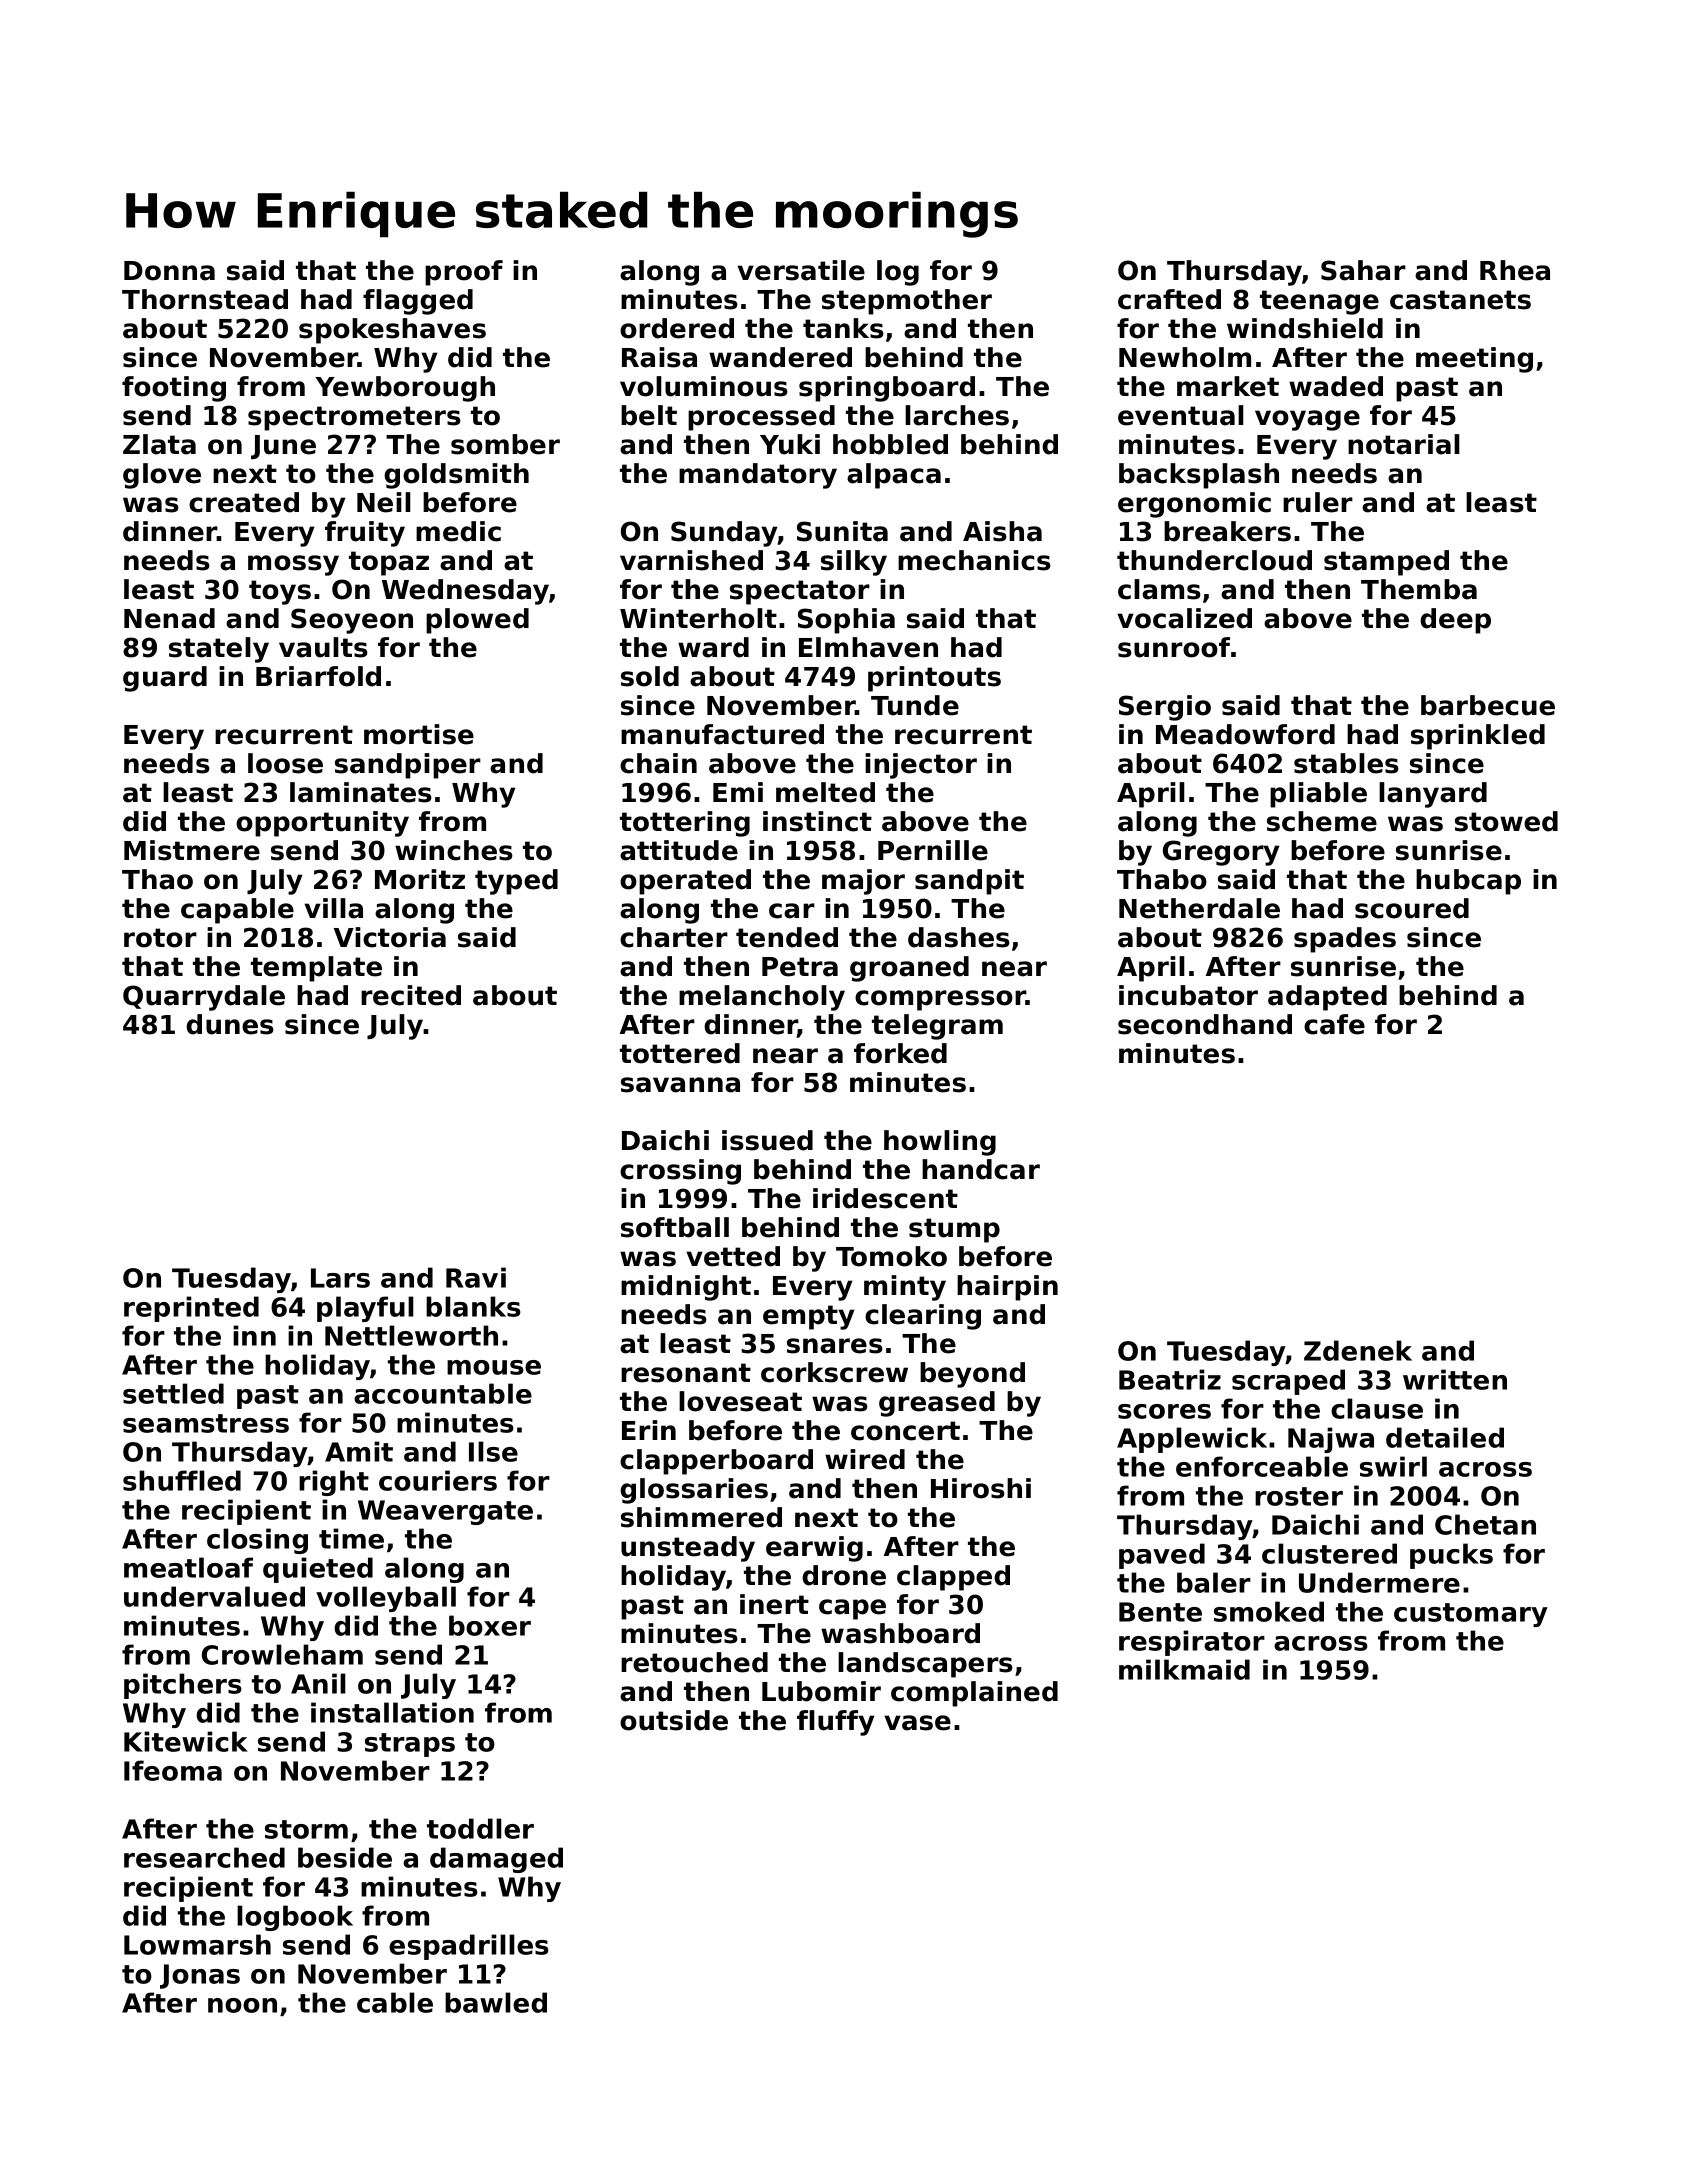 Image resolution: width=1683 pixels, height=2178 pixels. Describe the element at coordinates (1262, 1466) in the image. I see `enforceable` at that location.
